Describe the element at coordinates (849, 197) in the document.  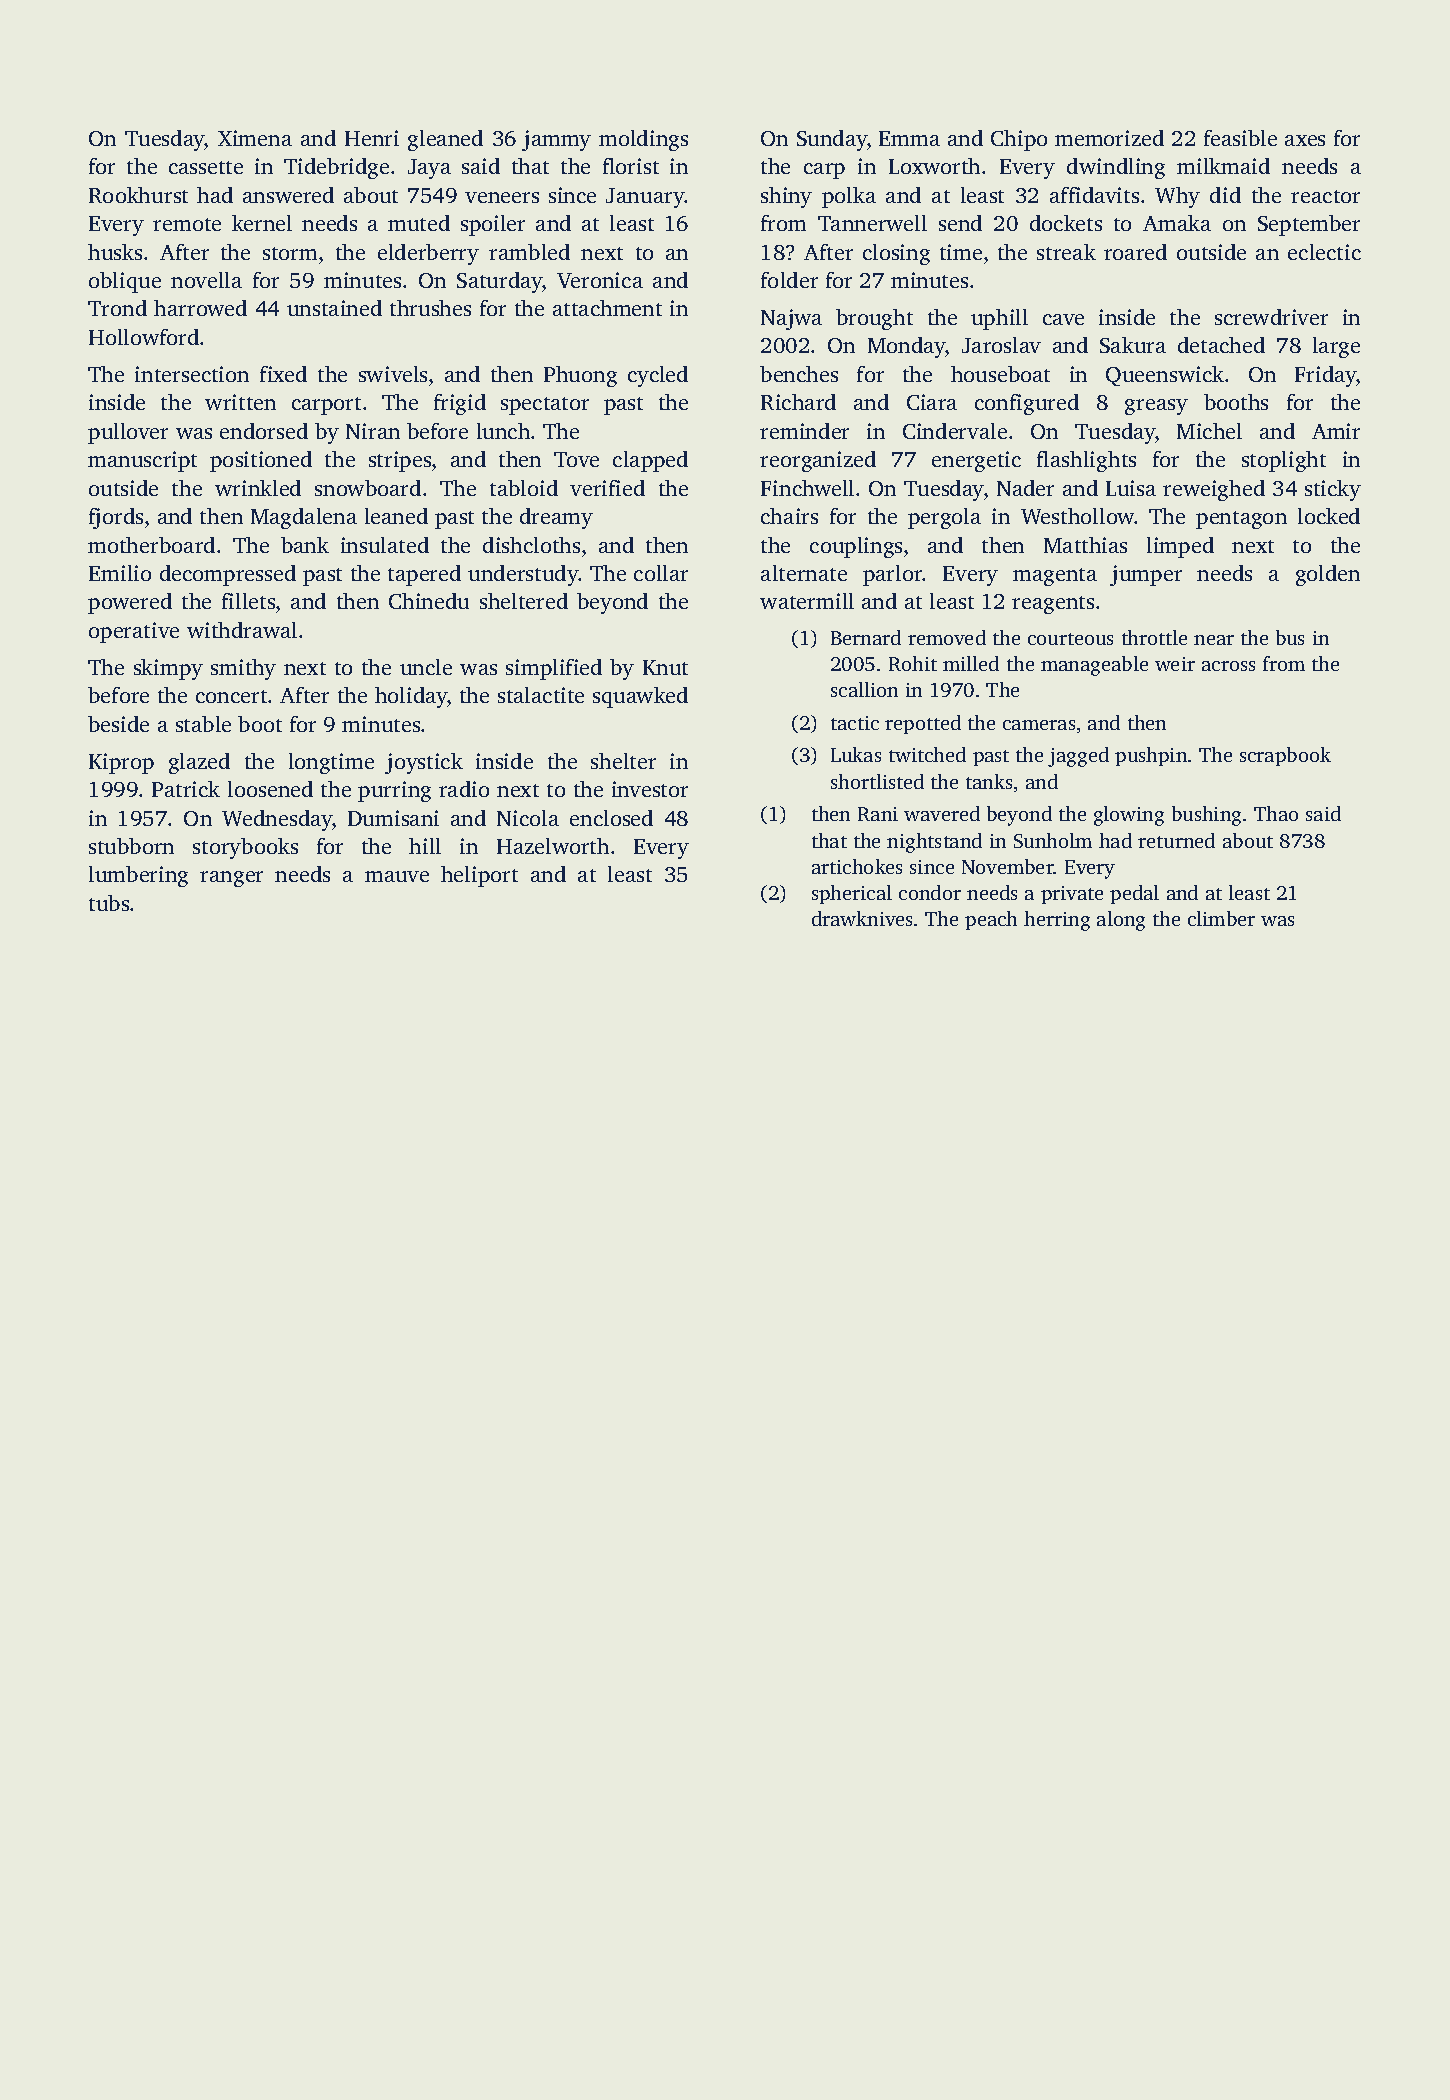
I see `polka` at that location.
